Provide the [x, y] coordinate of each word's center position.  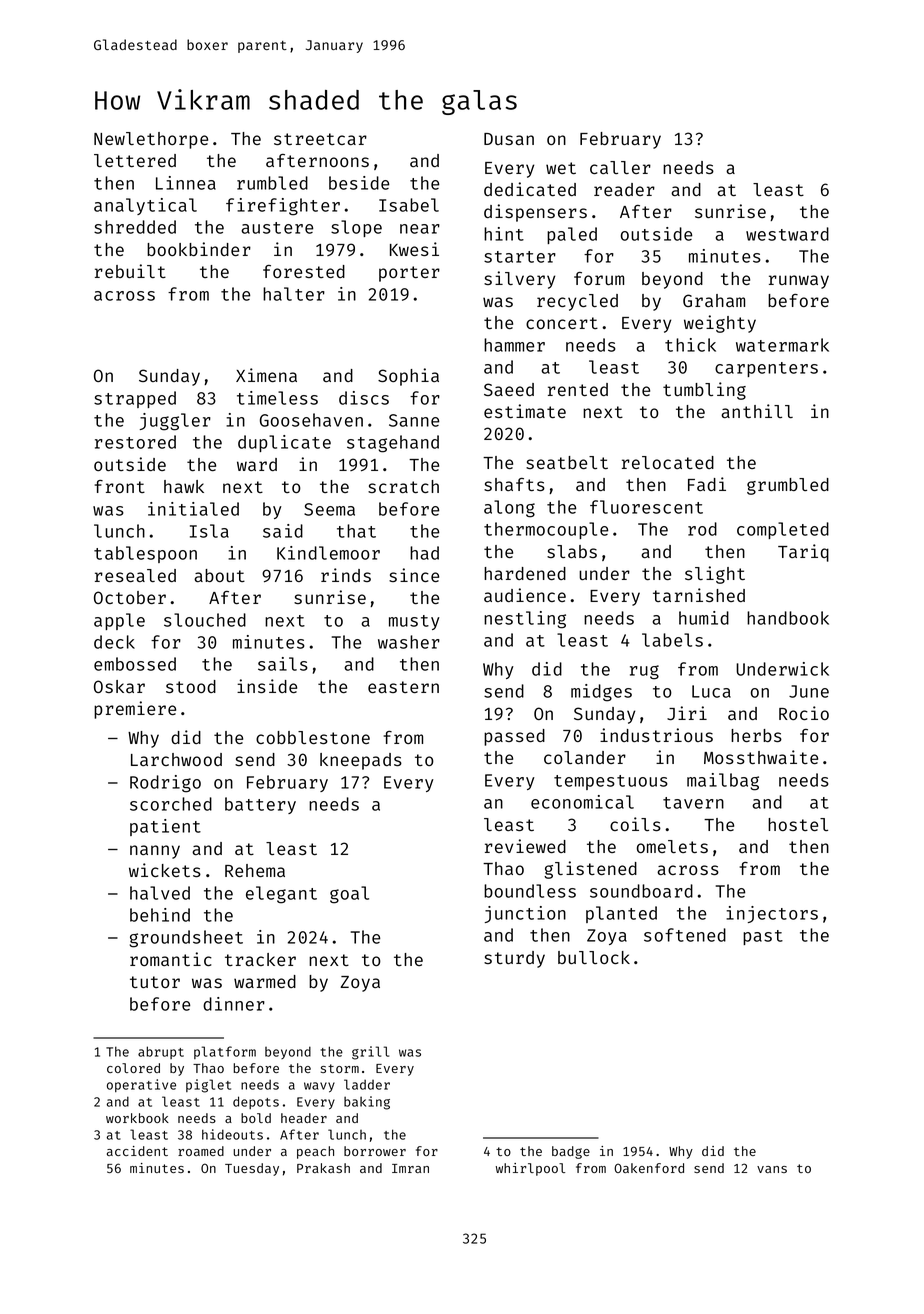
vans [772, 1169]
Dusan [509, 139]
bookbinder [199, 249]
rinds [346, 575]
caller [620, 167]
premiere [135, 710]
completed [783, 530]
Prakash [323, 1168]
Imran [410, 1168]
